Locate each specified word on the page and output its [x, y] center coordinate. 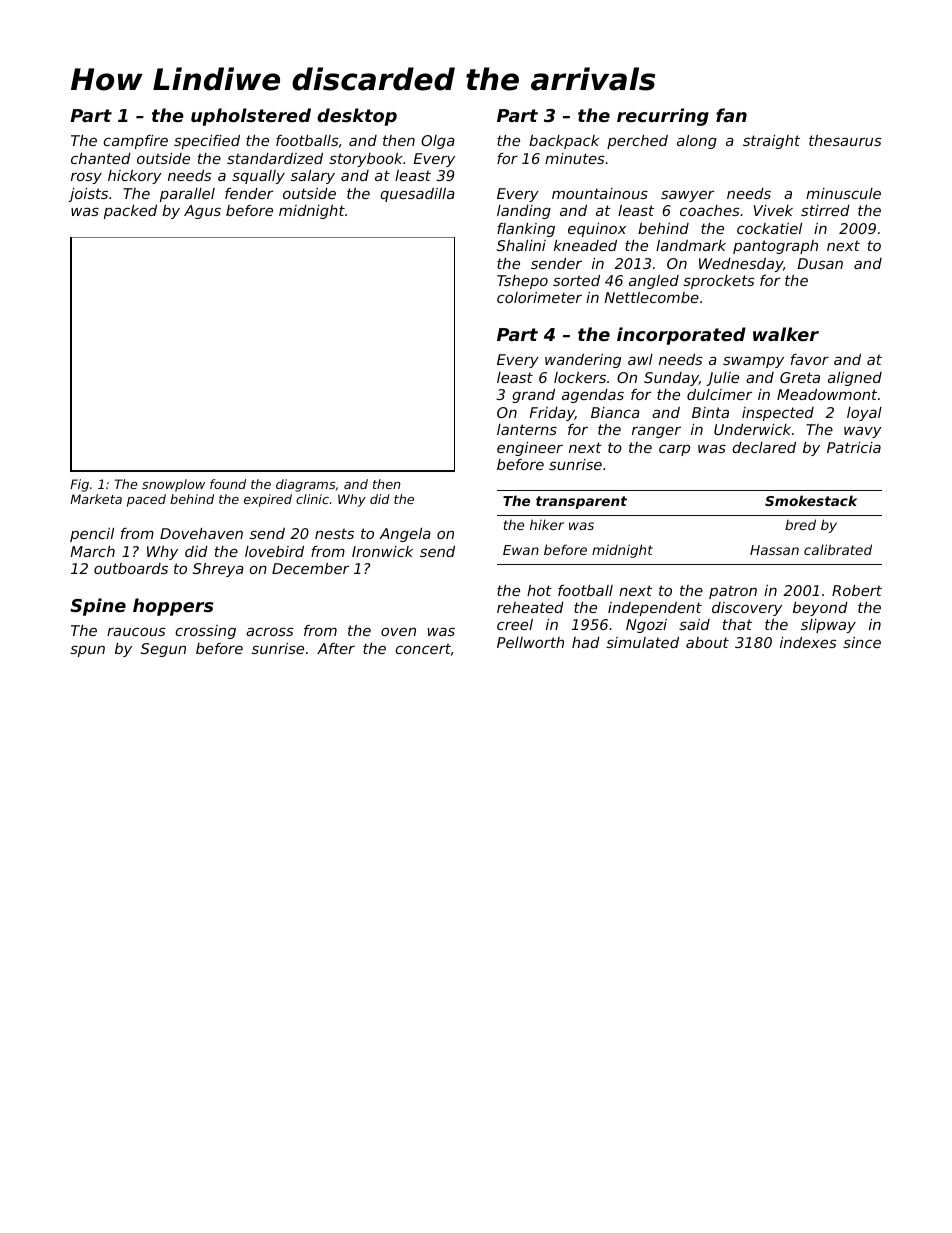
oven [398, 632]
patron [733, 592]
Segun [163, 650]
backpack [564, 142]
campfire [135, 142]
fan [731, 115]
